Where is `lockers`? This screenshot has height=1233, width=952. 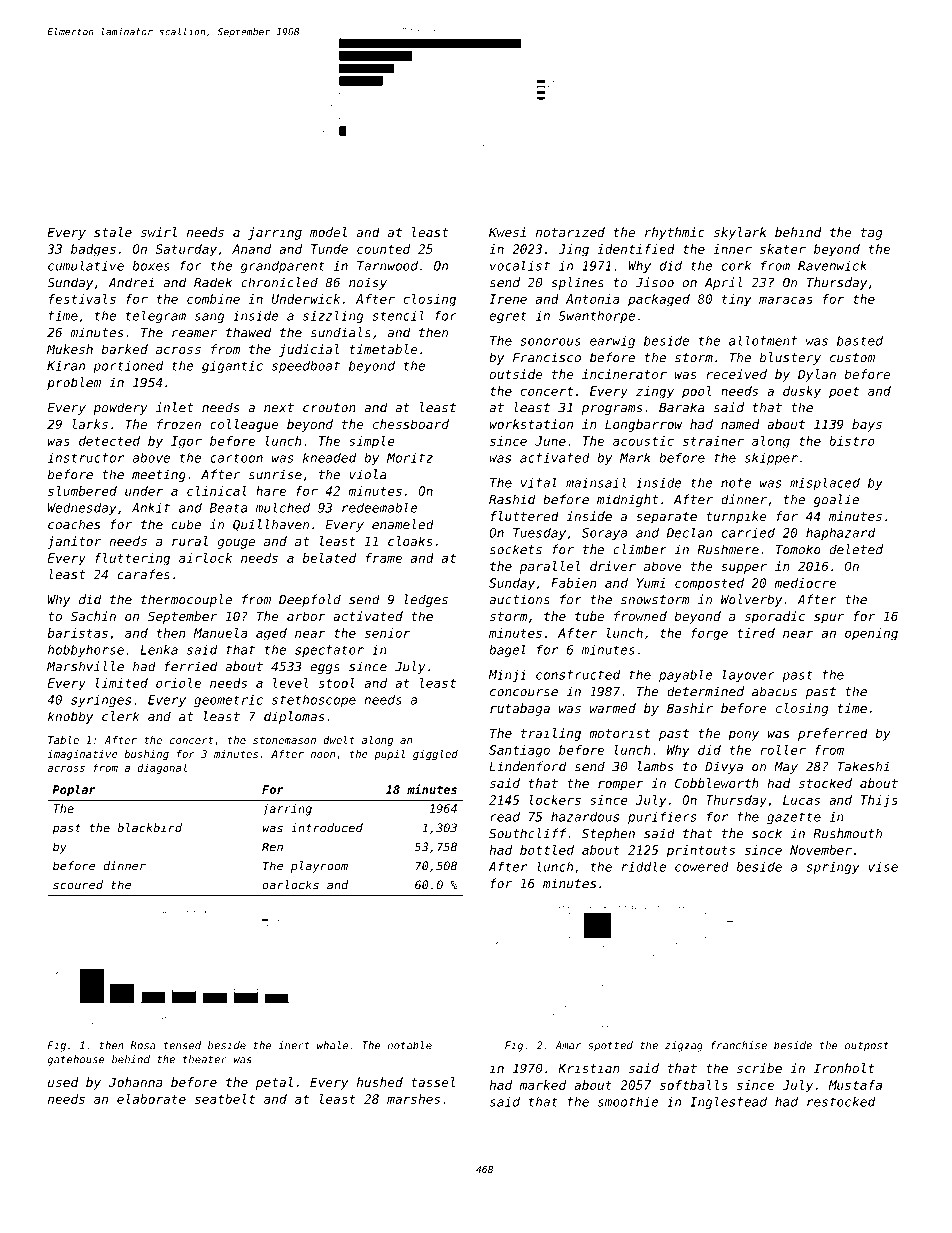 lockers is located at coordinates (555, 800).
